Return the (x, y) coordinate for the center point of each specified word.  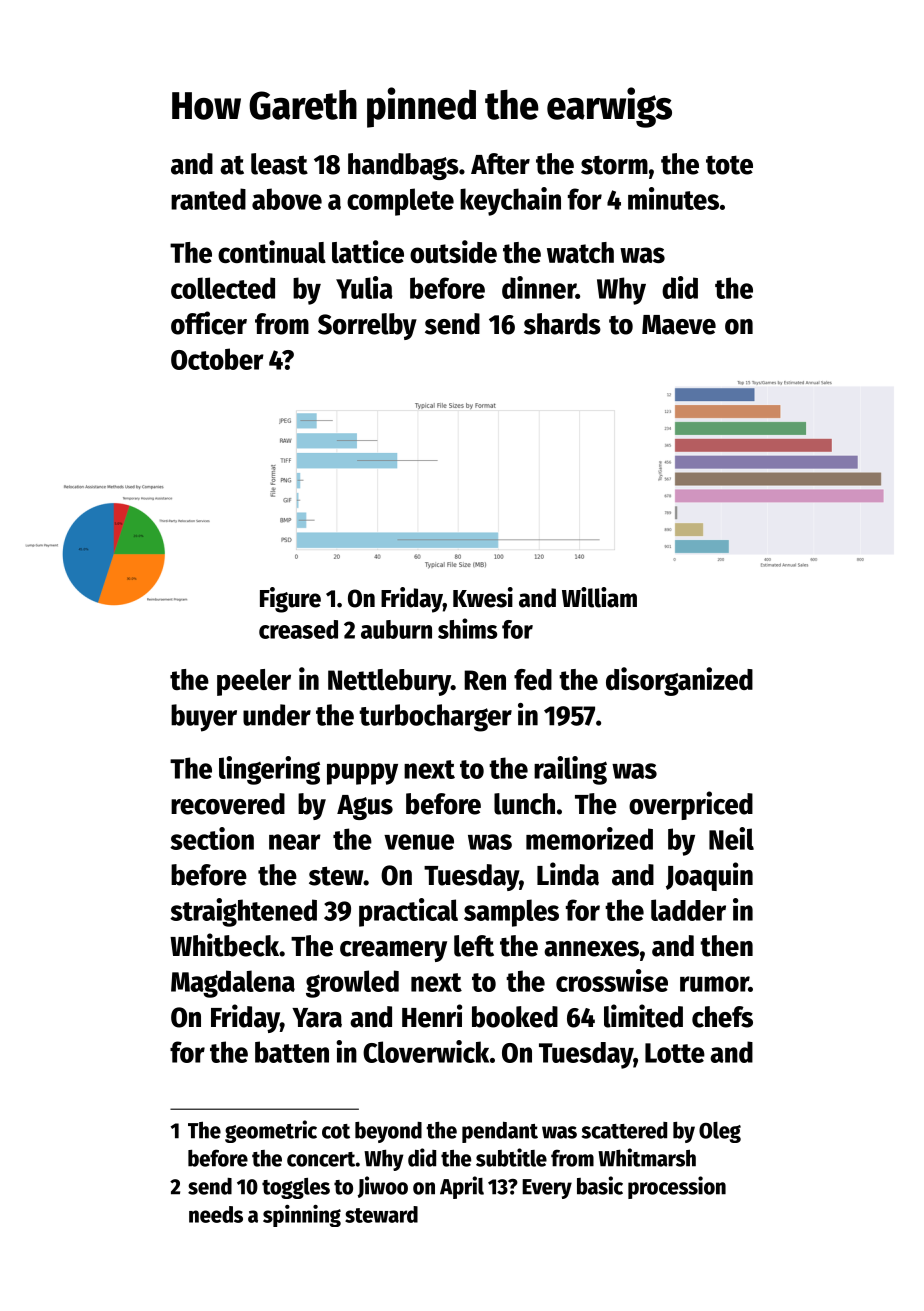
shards (562, 324)
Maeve (679, 325)
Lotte (675, 1053)
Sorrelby (367, 326)
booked (515, 1017)
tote (729, 165)
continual (272, 251)
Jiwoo (383, 1187)
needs (216, 1214)
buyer (204, 718)
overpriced (691, 805)
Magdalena (233, 984)
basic (600, 1185)
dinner (539, 287)
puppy (362, 774)
